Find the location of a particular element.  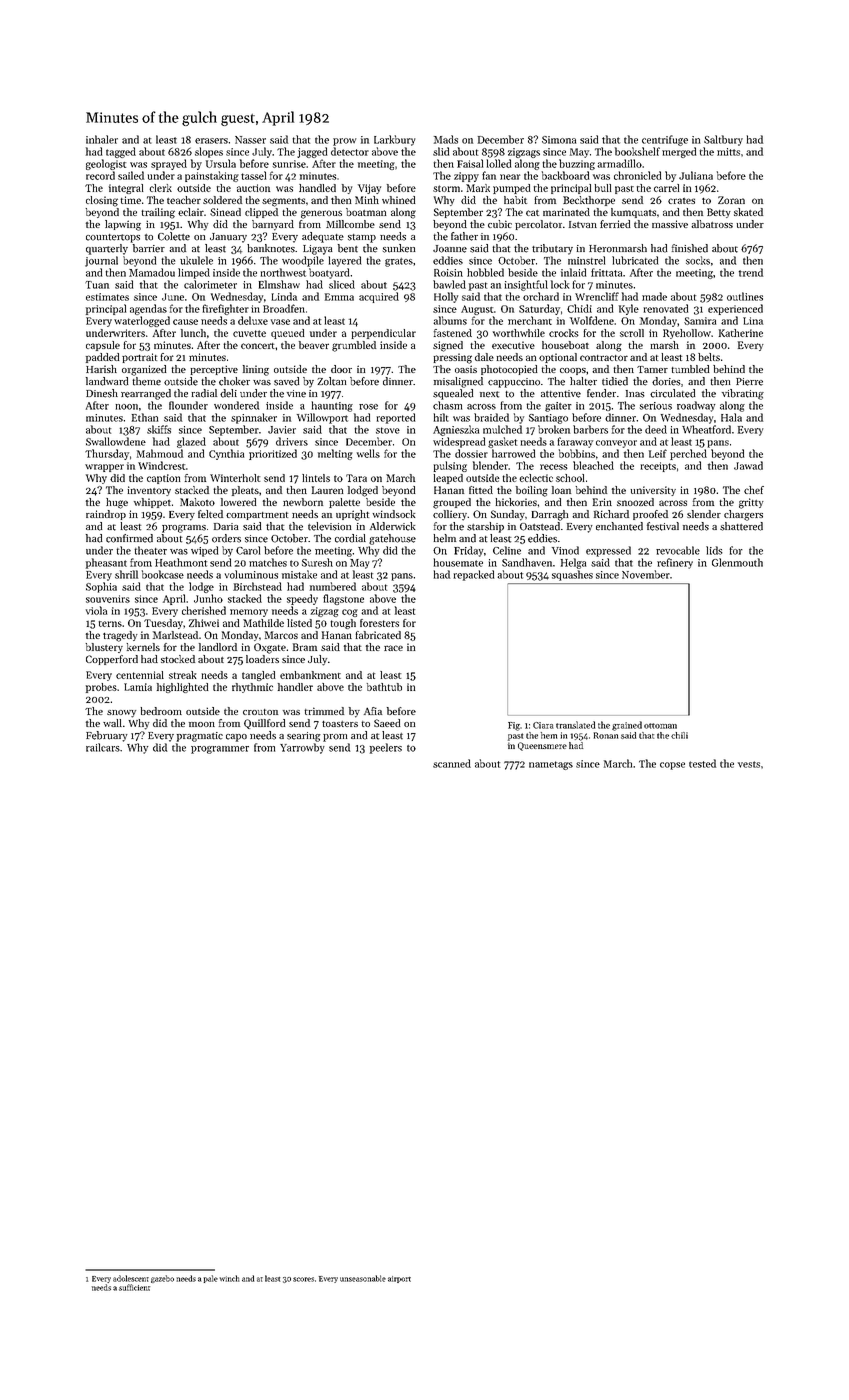

November is located at coordinates (646, 574).
